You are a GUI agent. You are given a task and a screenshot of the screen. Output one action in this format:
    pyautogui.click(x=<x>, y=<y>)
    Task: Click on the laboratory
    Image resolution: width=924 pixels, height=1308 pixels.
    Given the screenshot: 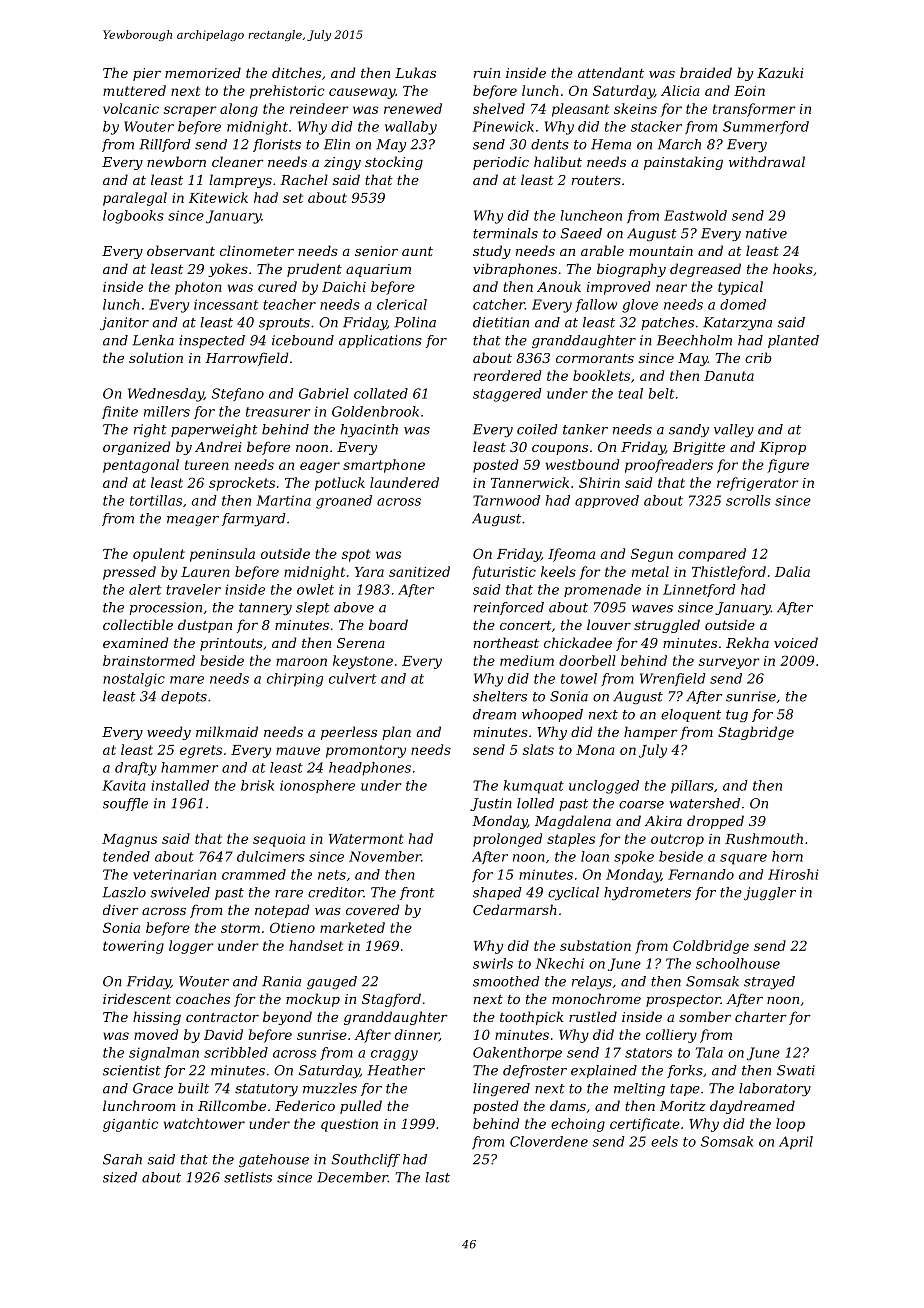 What is the action you would take?
    pyautogui.click(x=775, y=1089)
